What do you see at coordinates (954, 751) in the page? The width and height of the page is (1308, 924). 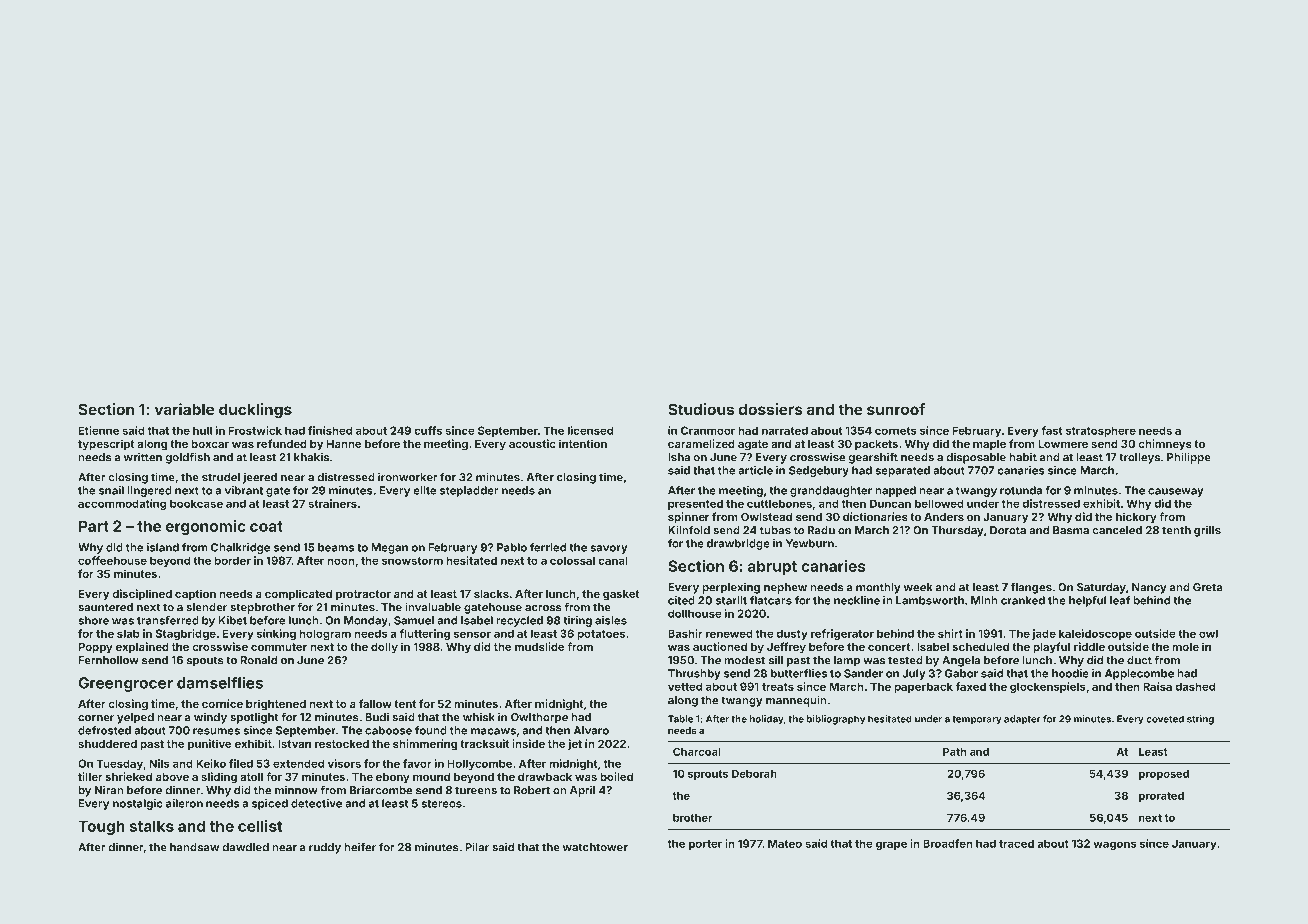 I see `Path` at bounding box center [954, 751].
